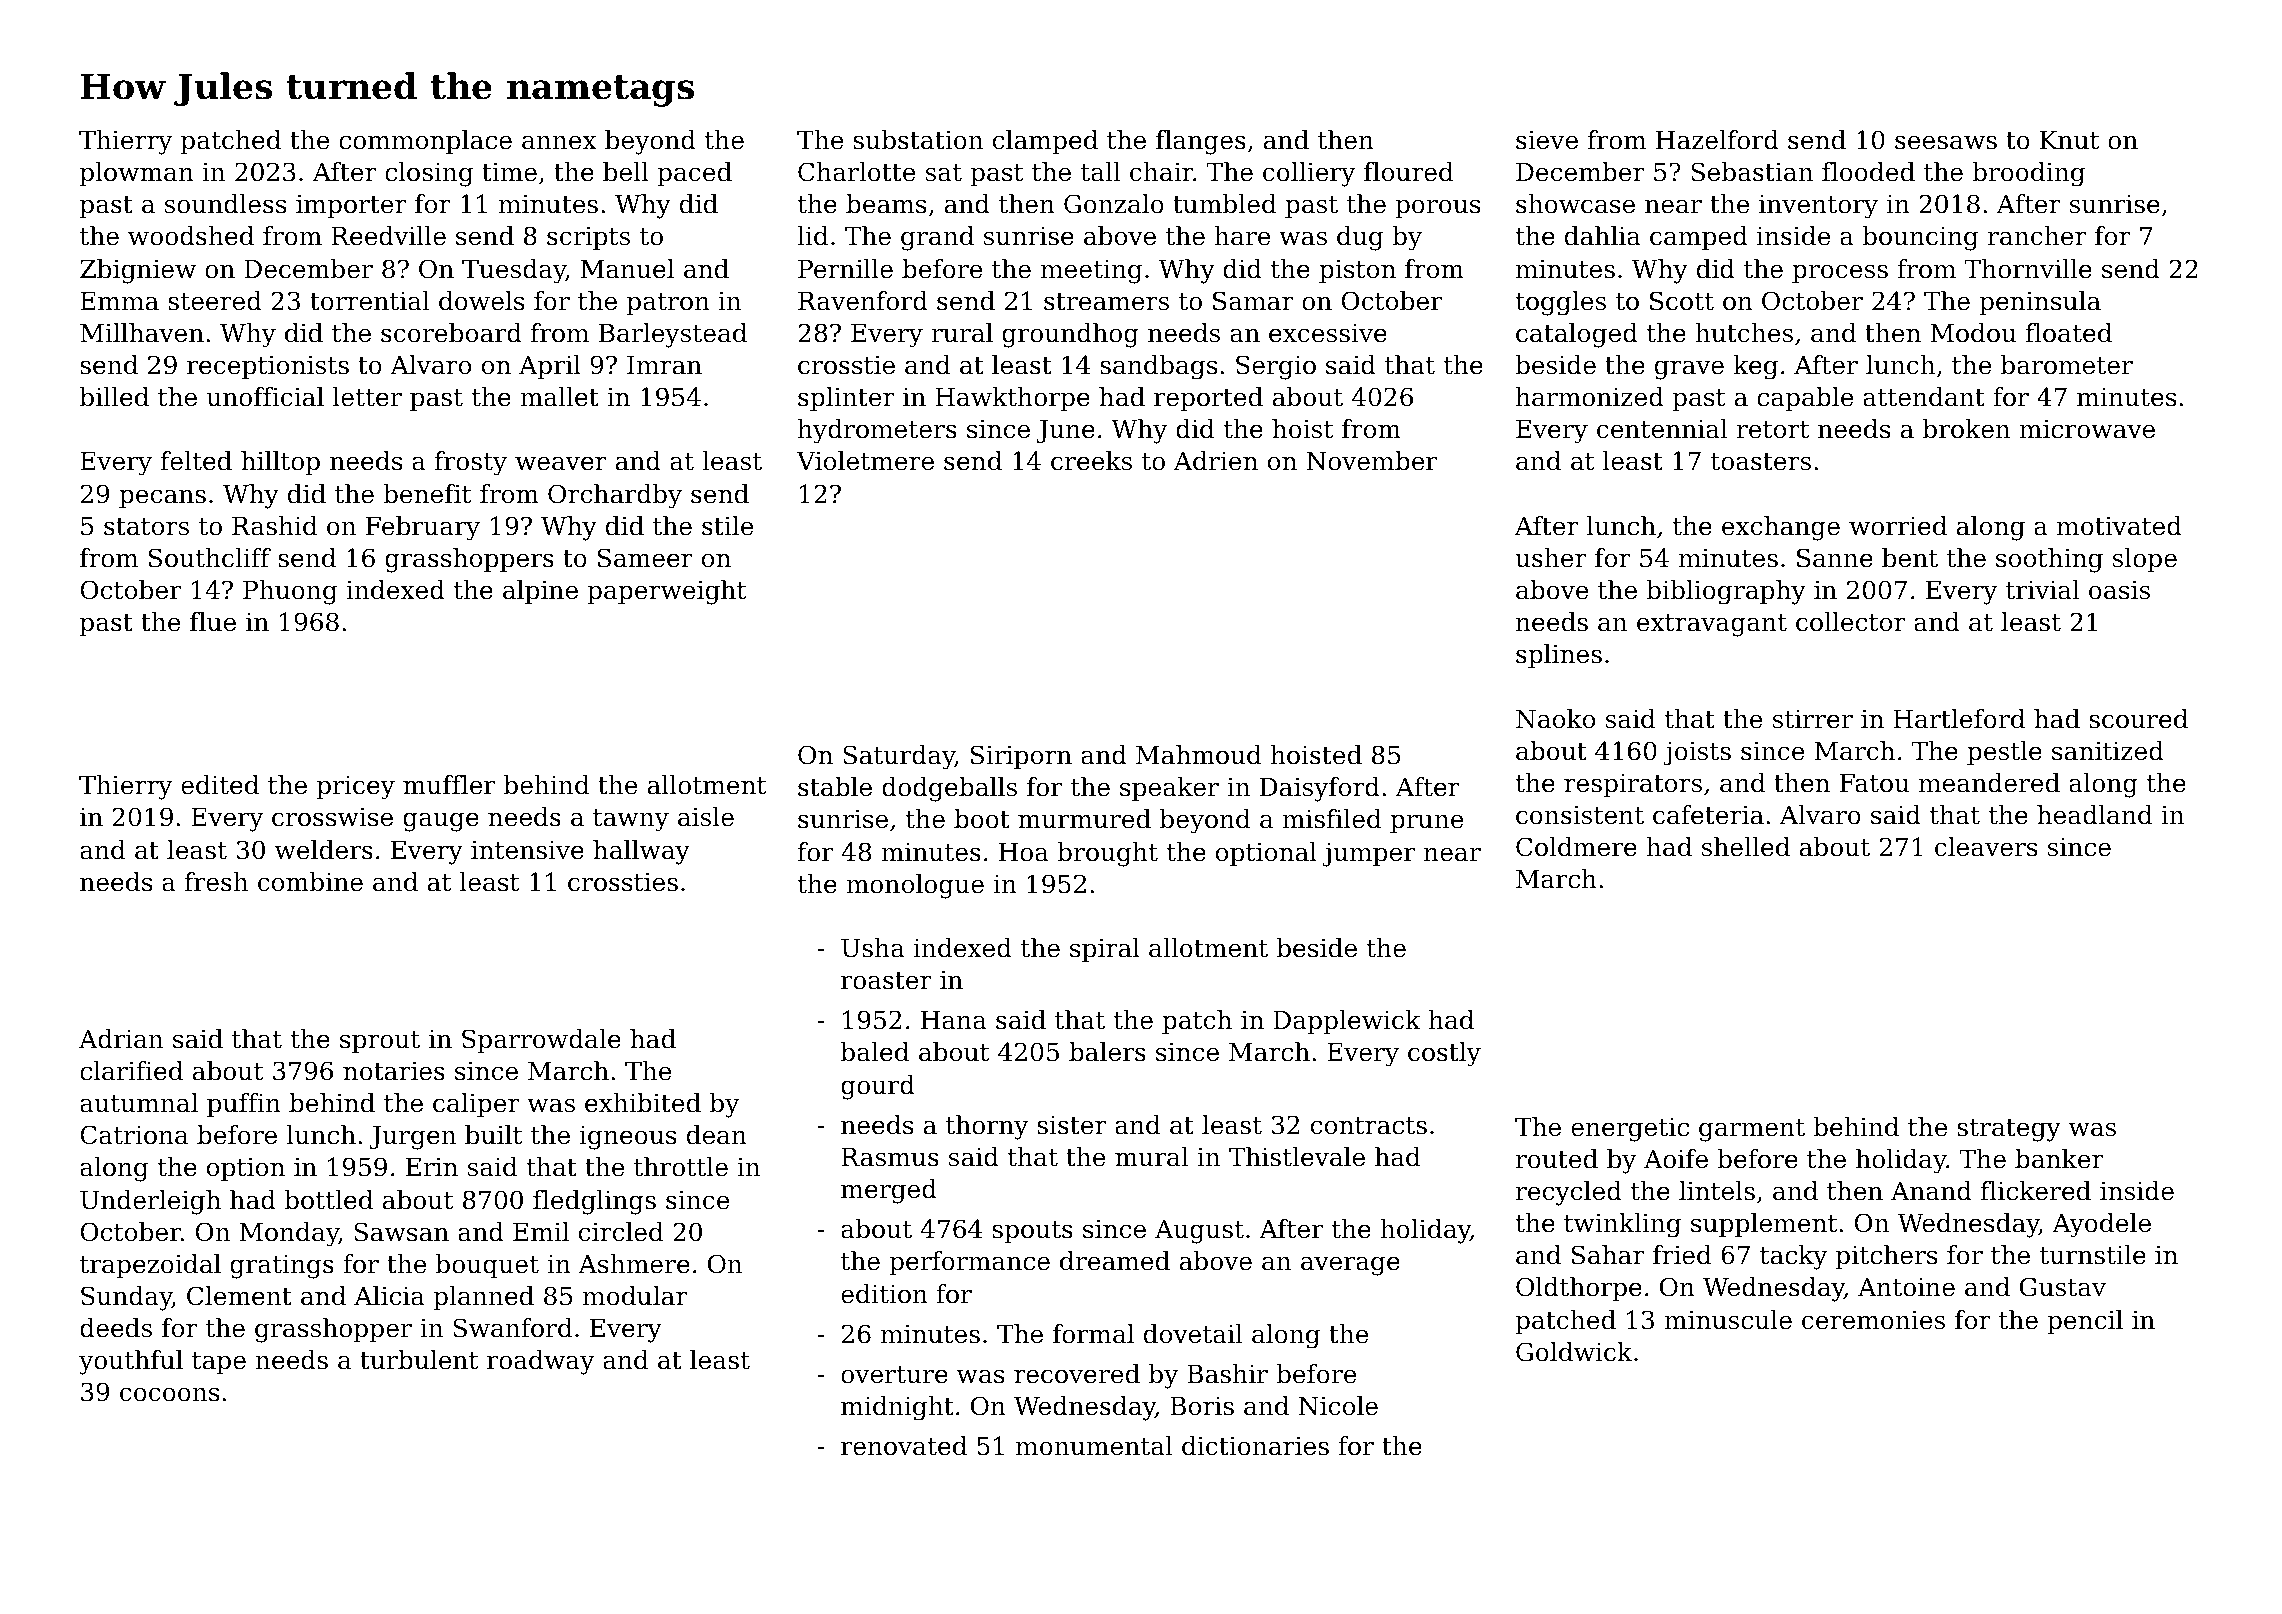 This page has width=2282, height=1614. Describe the element at coordinates (899, 757) in the page. I see `Saturday` at that location.
